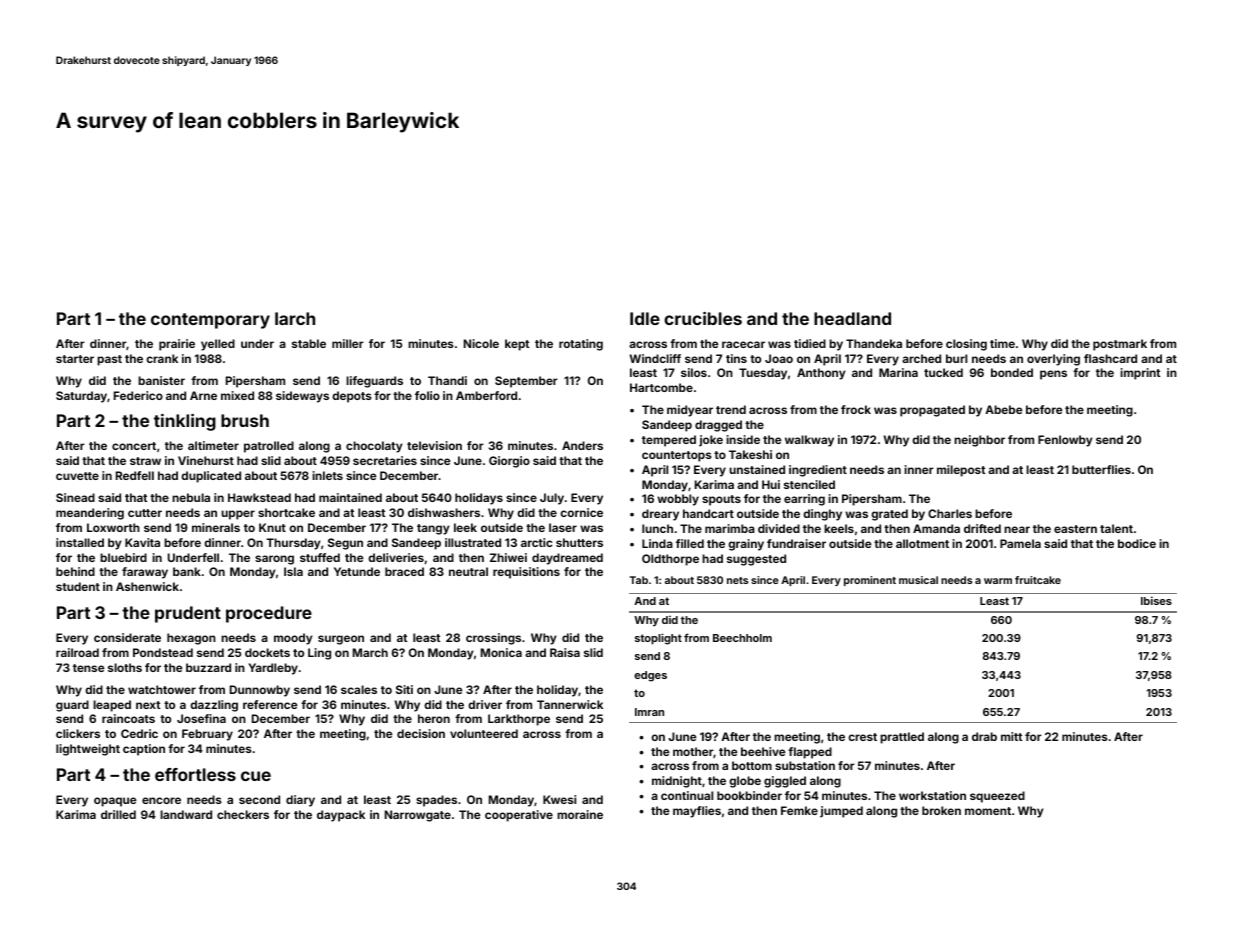  I want to click on cornice, so click(581, 512).
